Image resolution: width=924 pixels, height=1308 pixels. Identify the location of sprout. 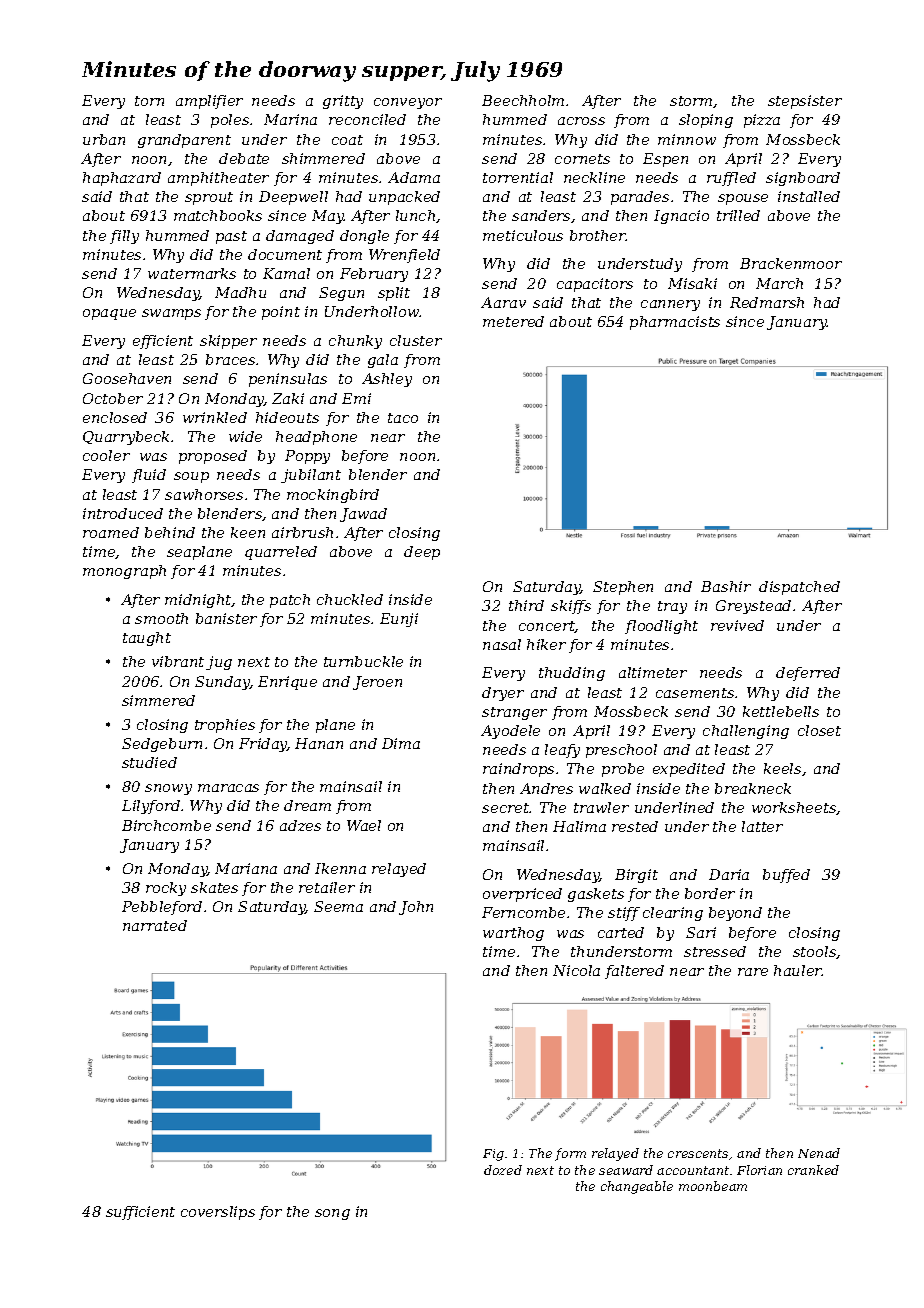
(209, 198).
